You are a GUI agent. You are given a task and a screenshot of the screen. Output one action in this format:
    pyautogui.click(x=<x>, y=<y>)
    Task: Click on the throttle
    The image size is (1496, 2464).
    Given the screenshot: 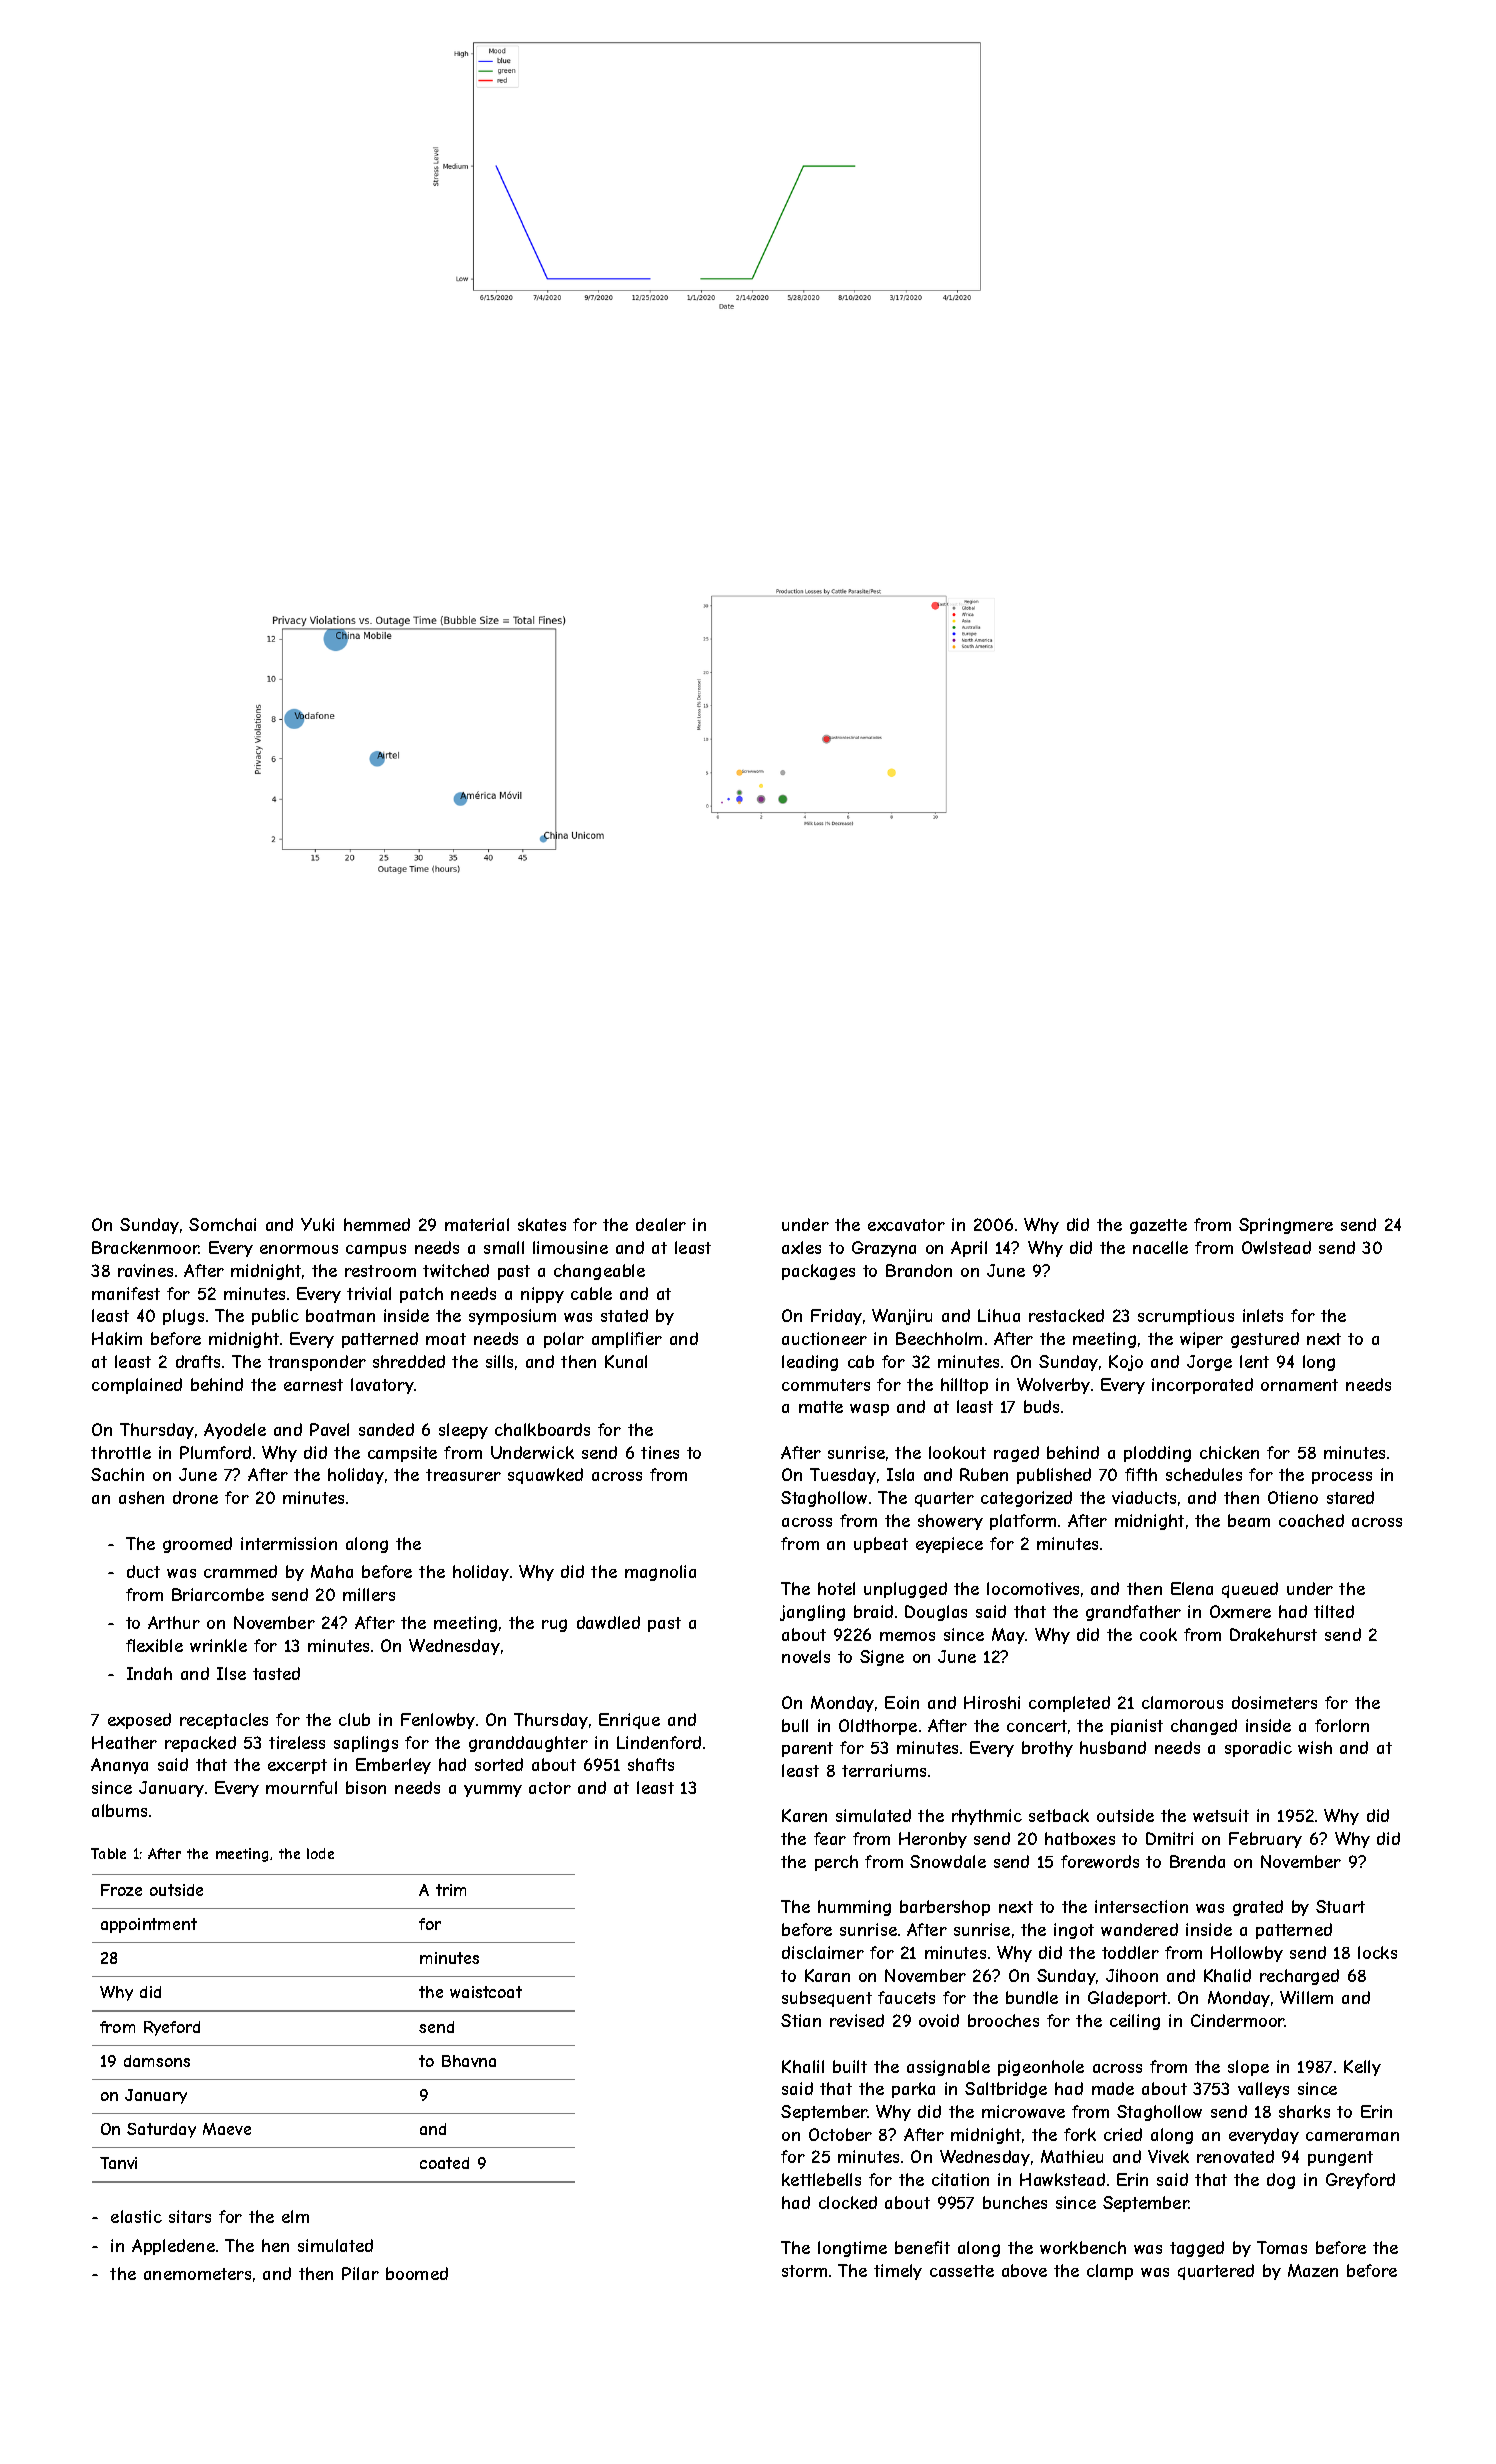 What is the action you would take?
    pyautogui.click(x=121, y=1452)
